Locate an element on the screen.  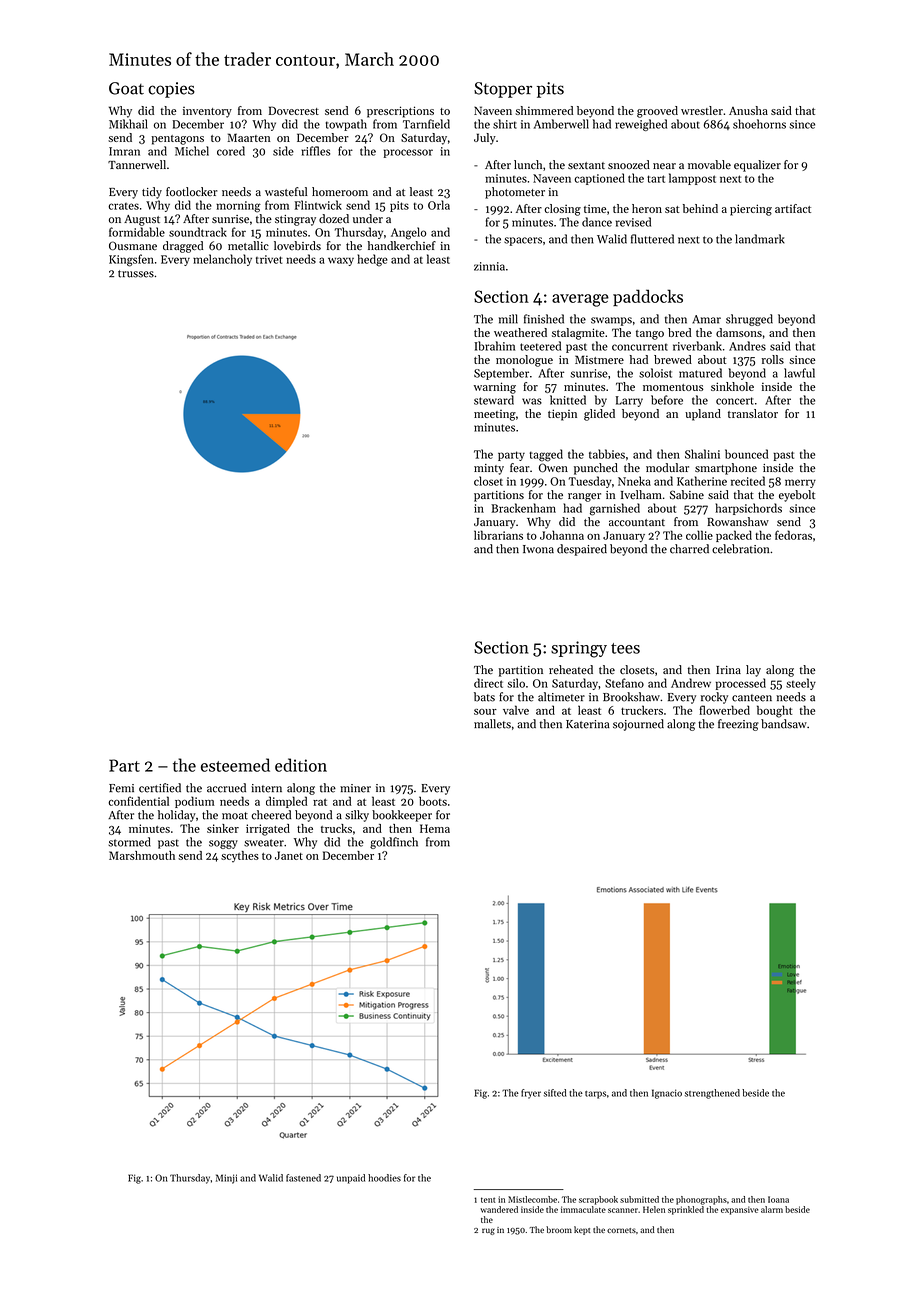
minty is located at coordinates (489, 469).
